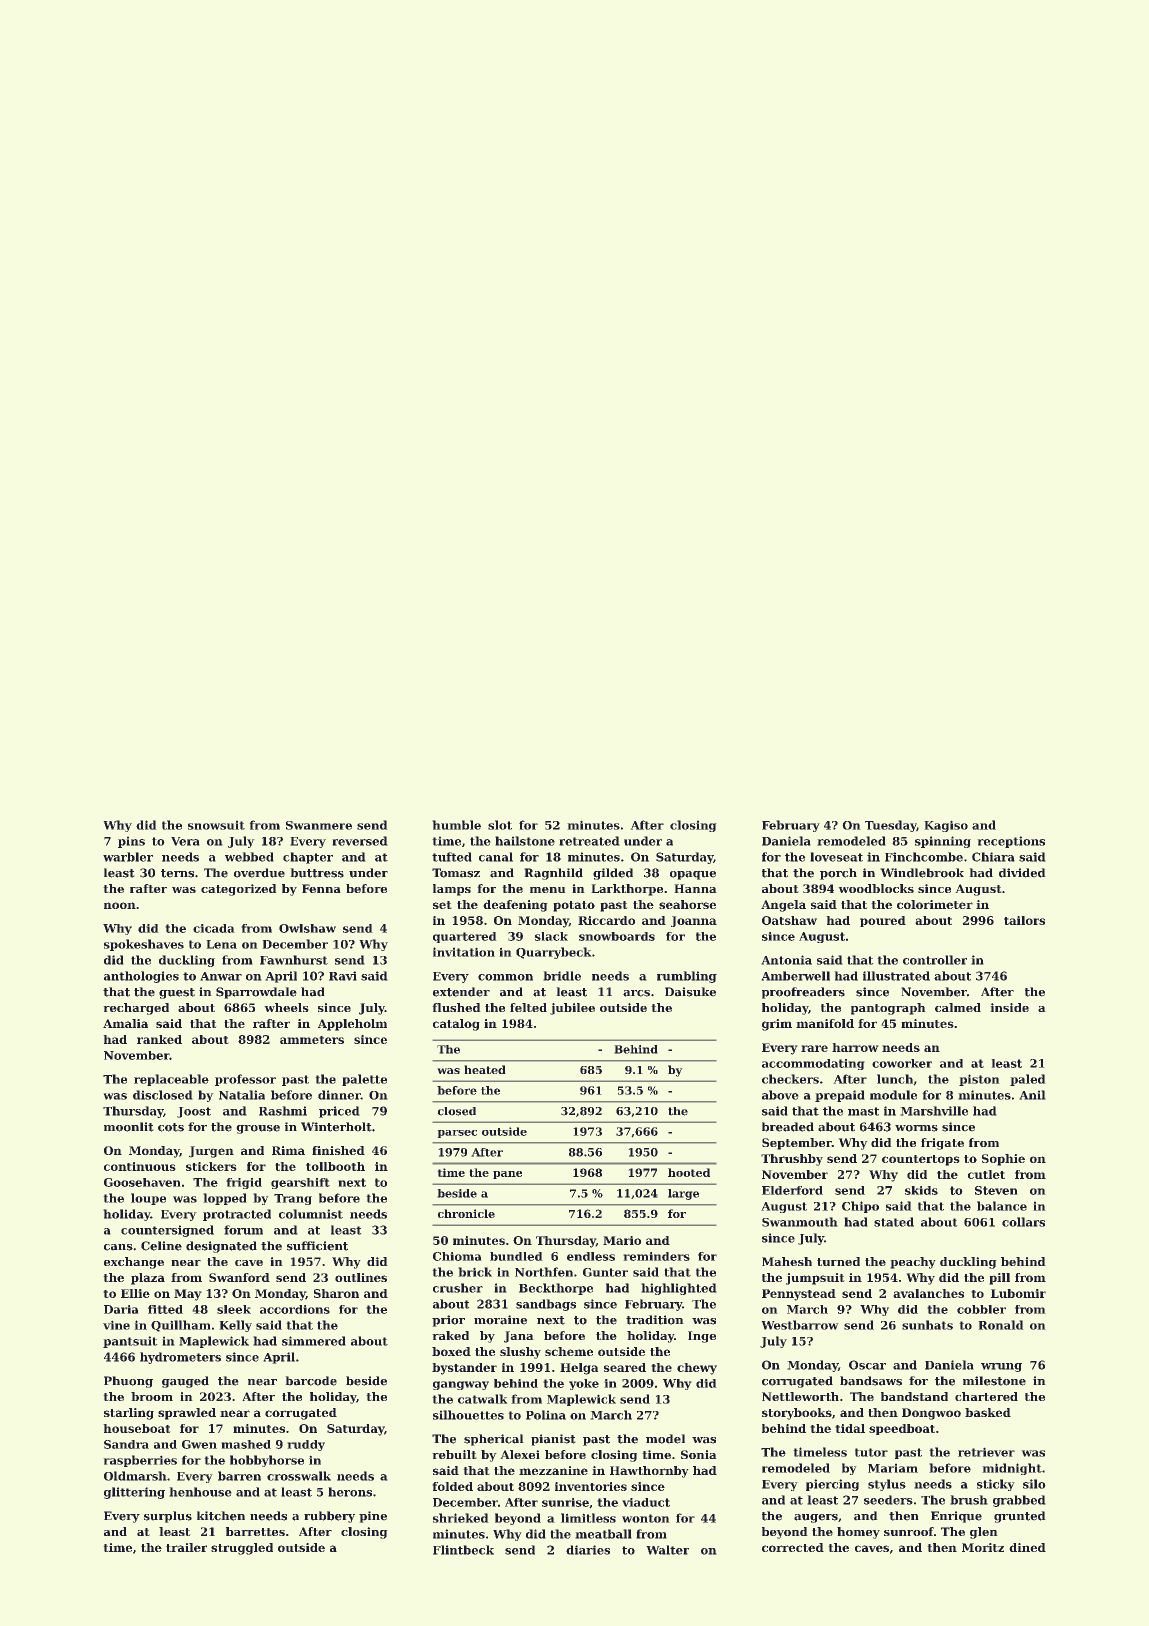  I want to click on surplus, so click(168, 1517).
